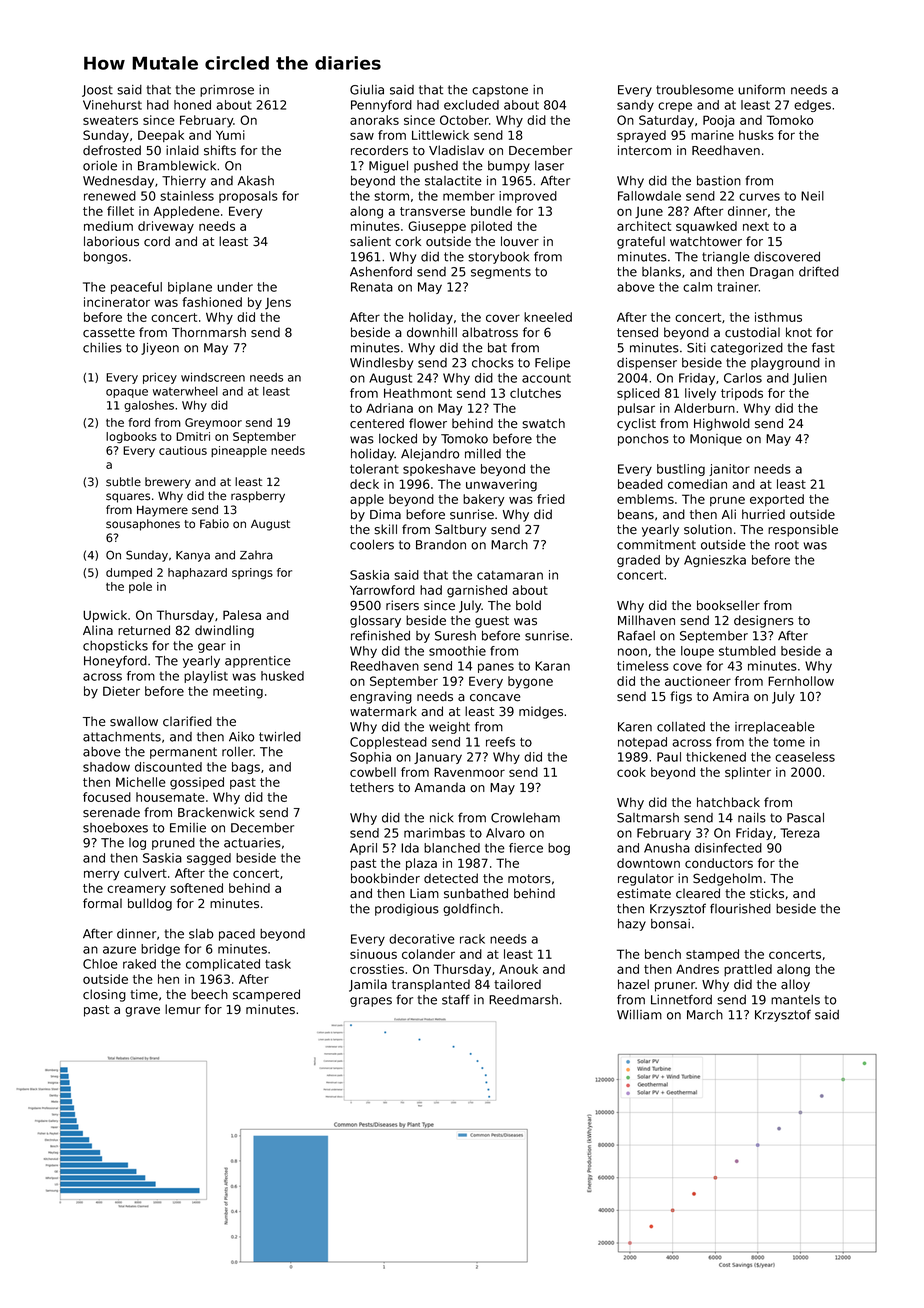 The width and height of the document is (924, 1308). I want to click on grapes, so click(371, 1002).
